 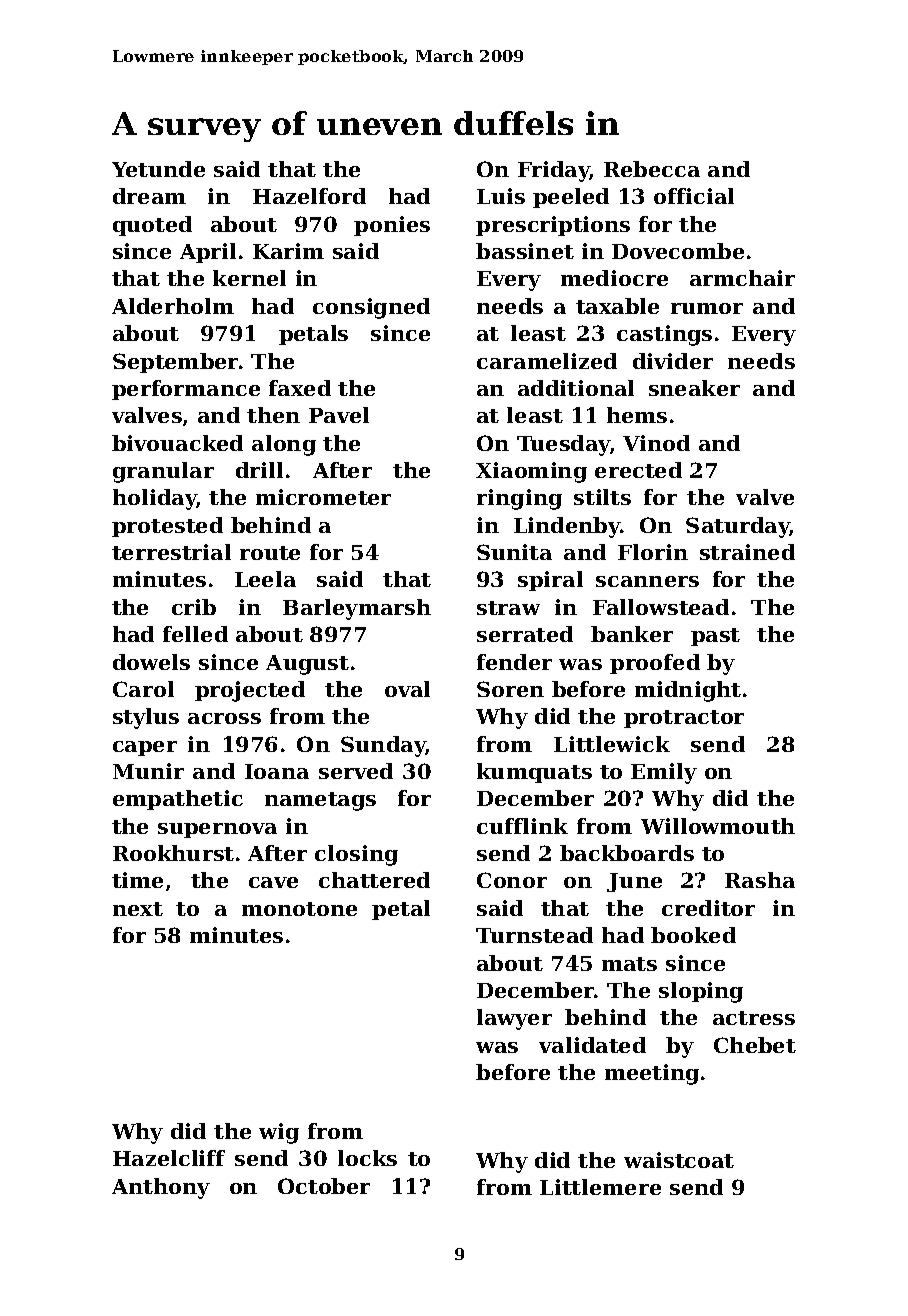 I want to click on April, so click(x=208, y=253).
